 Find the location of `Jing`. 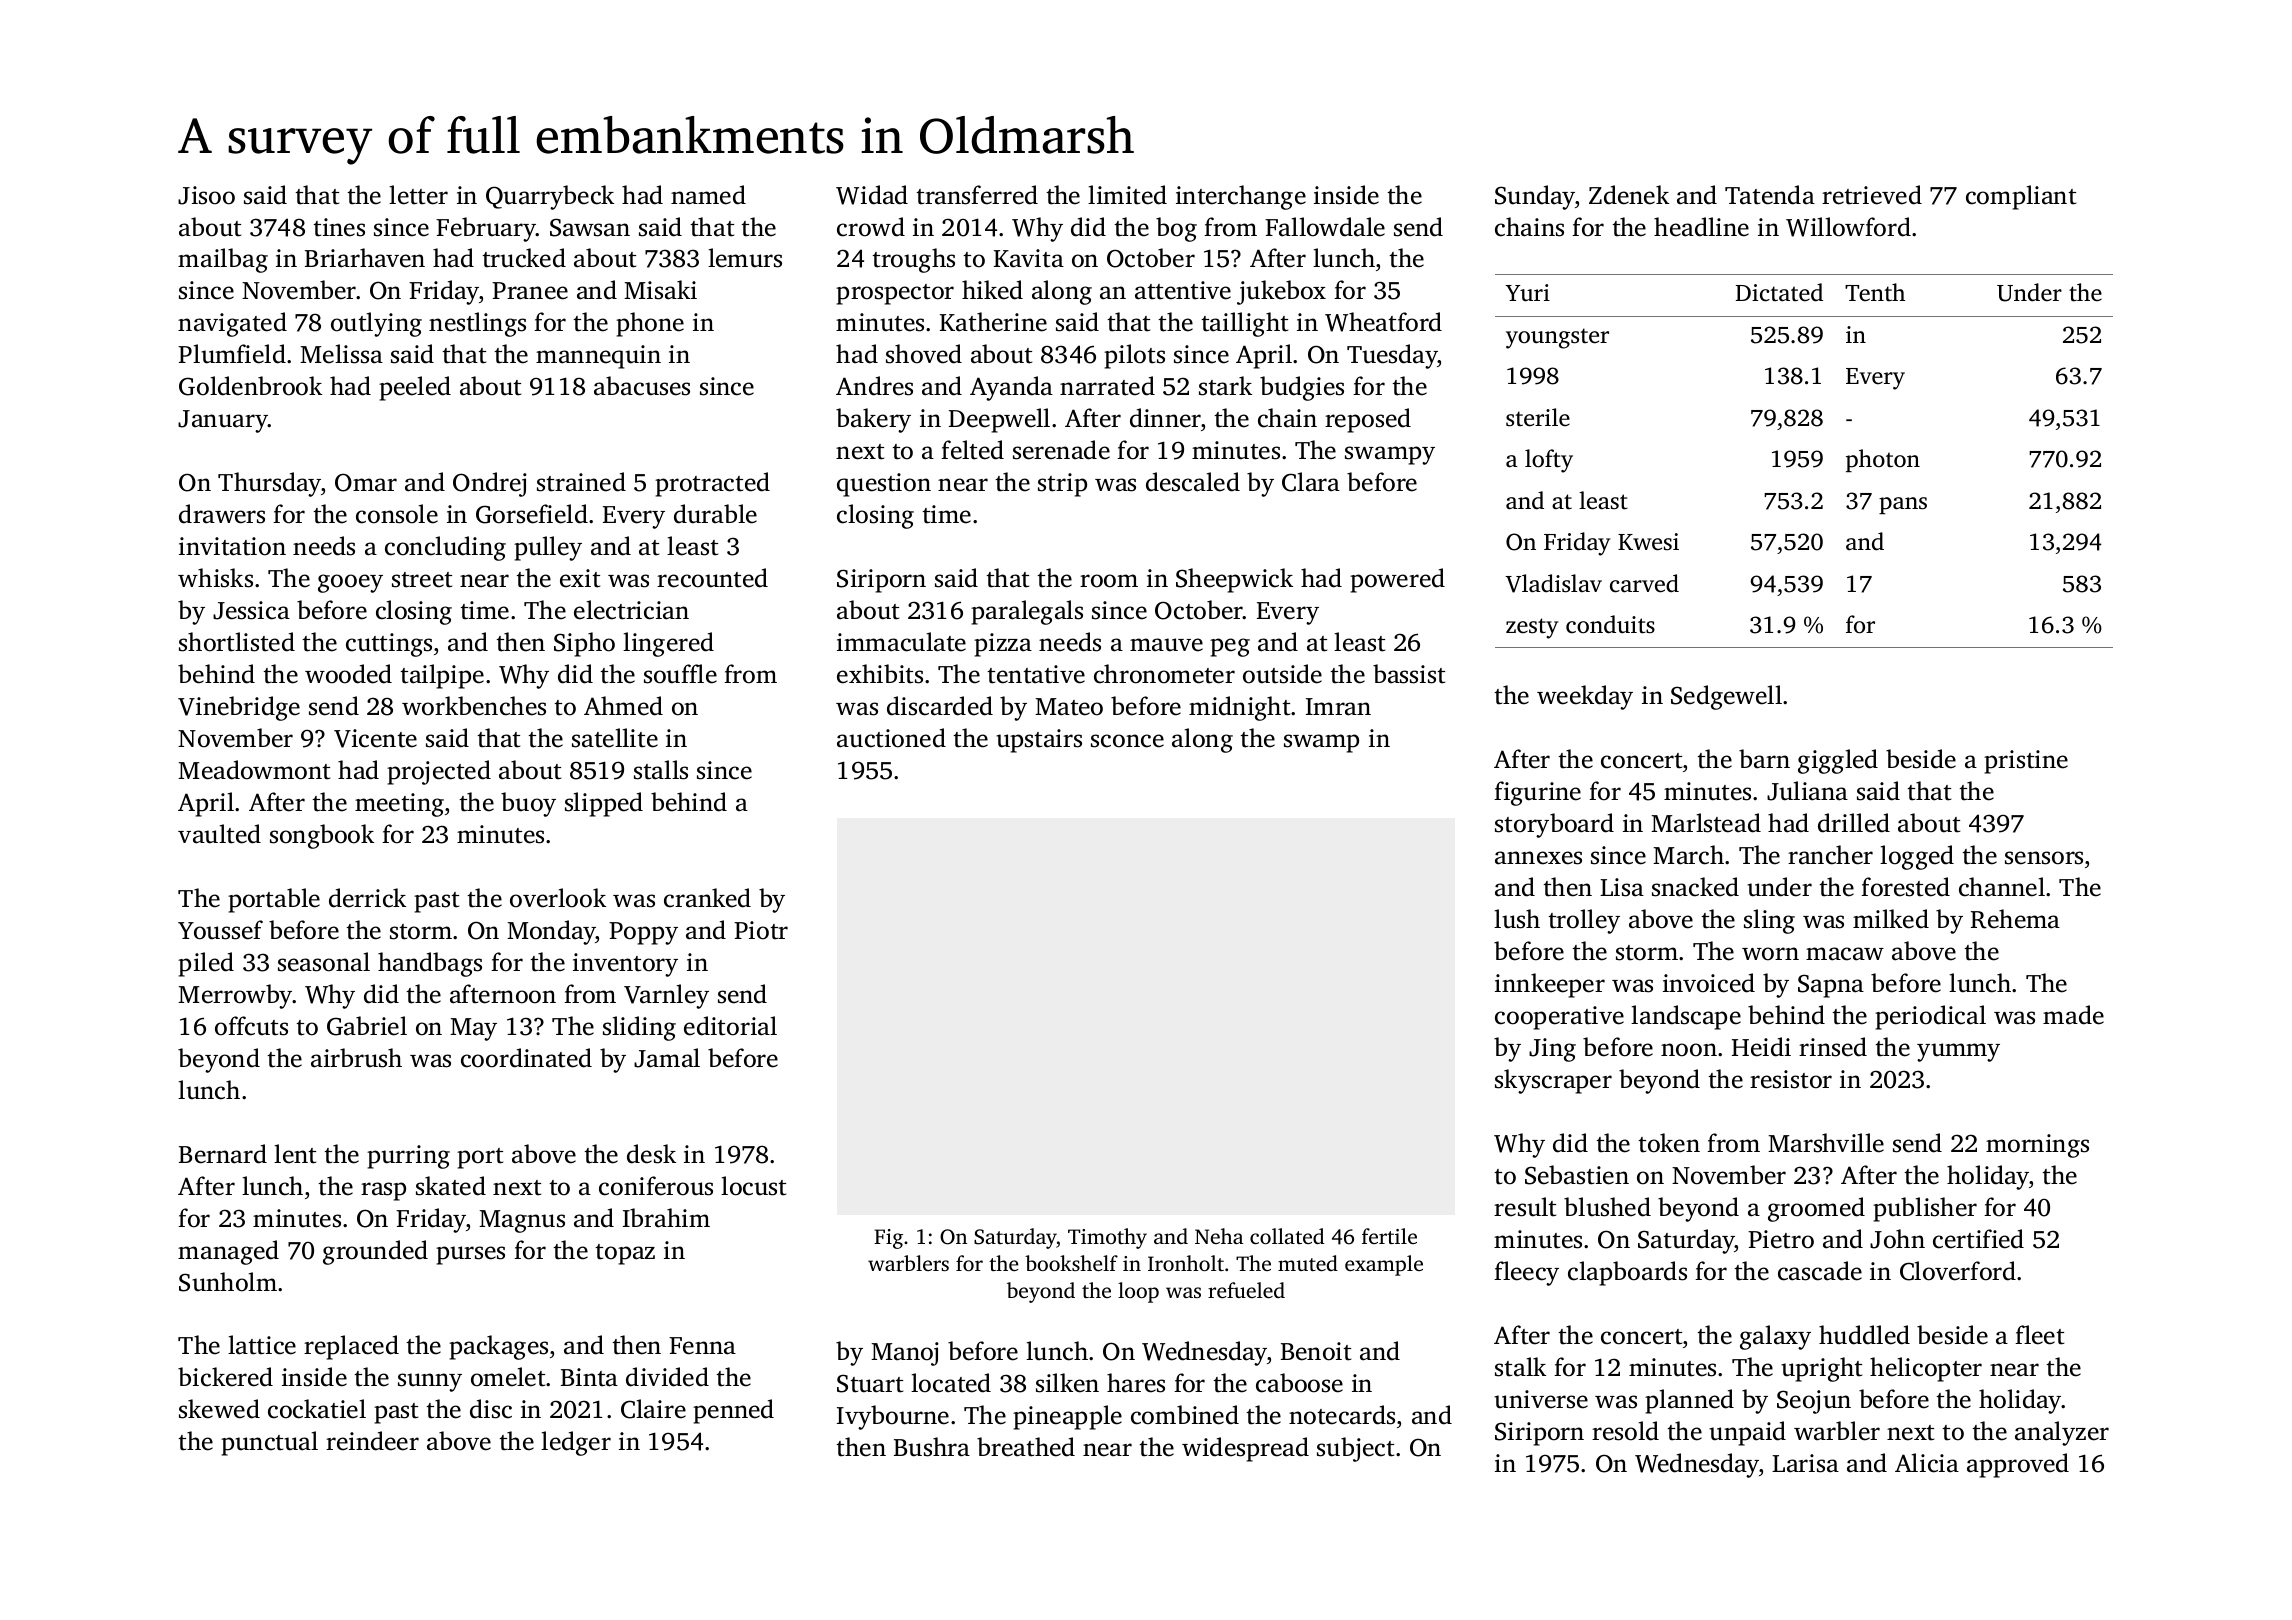

Jing is located at coordinates (1552, 1050).
